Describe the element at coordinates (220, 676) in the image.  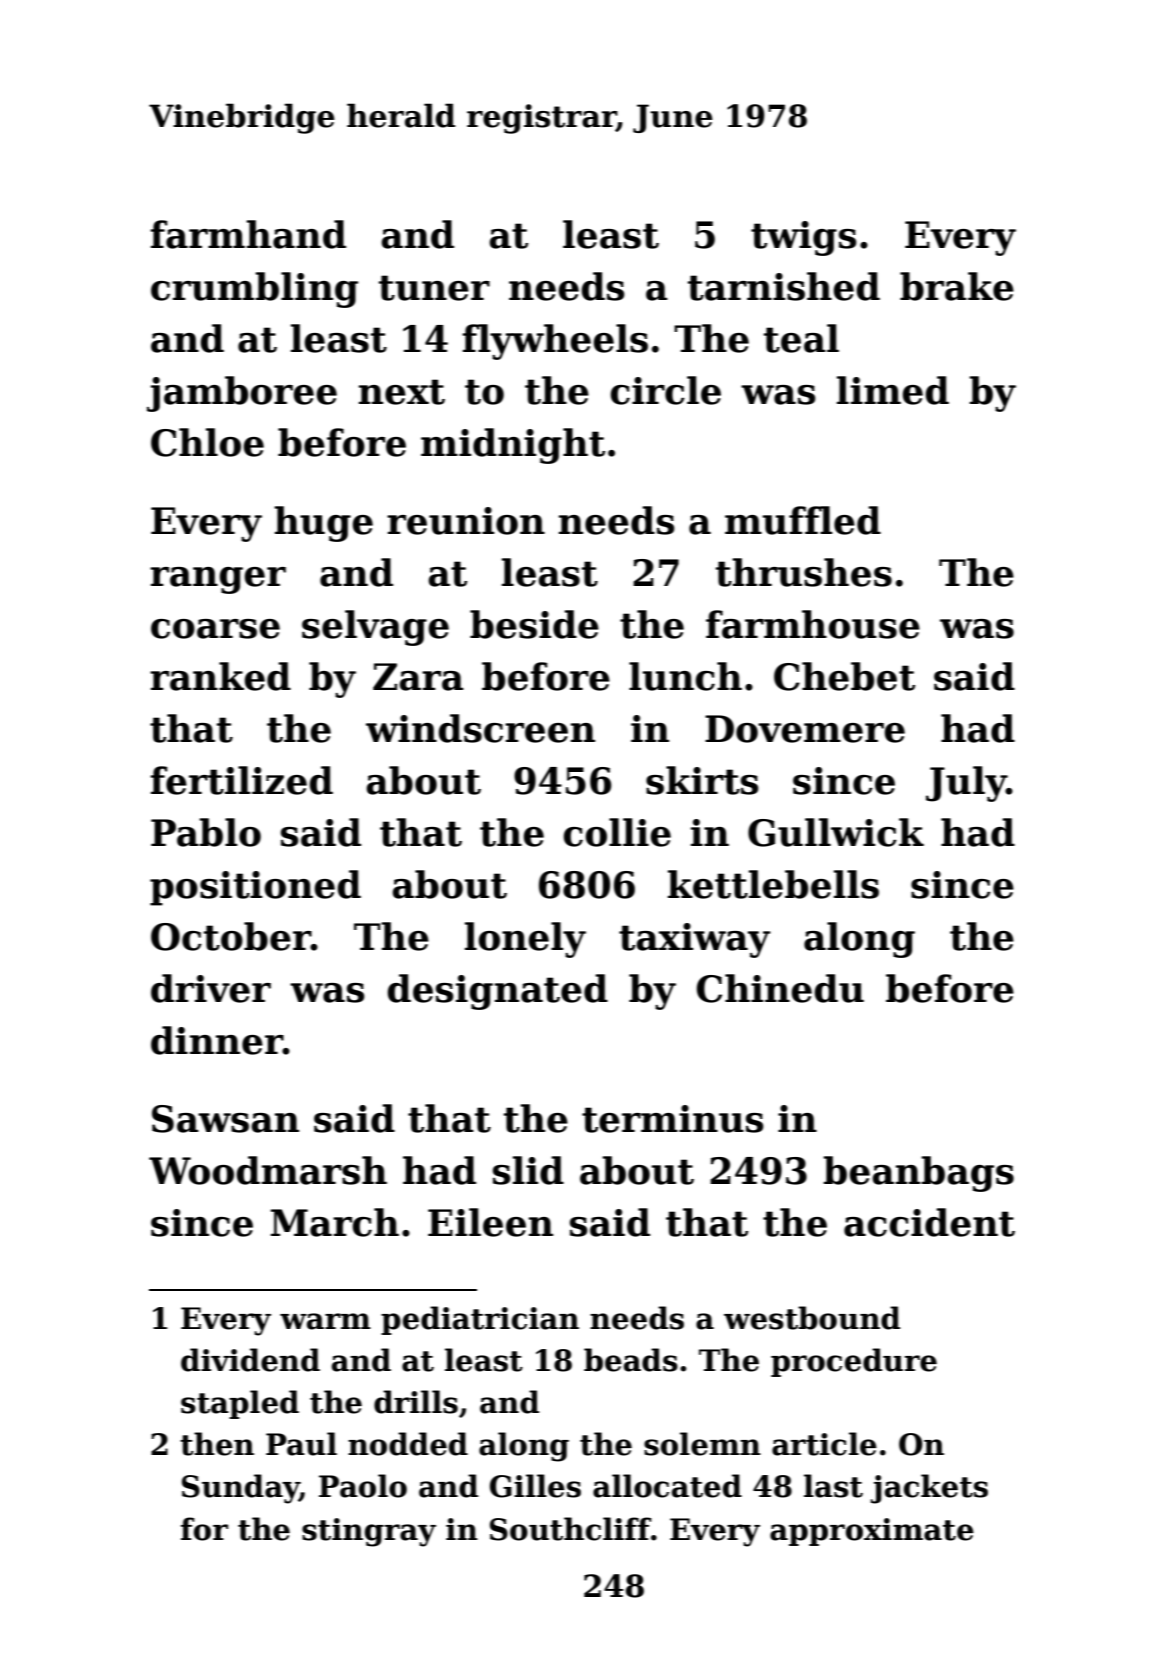
I see `ranked` at that location.
